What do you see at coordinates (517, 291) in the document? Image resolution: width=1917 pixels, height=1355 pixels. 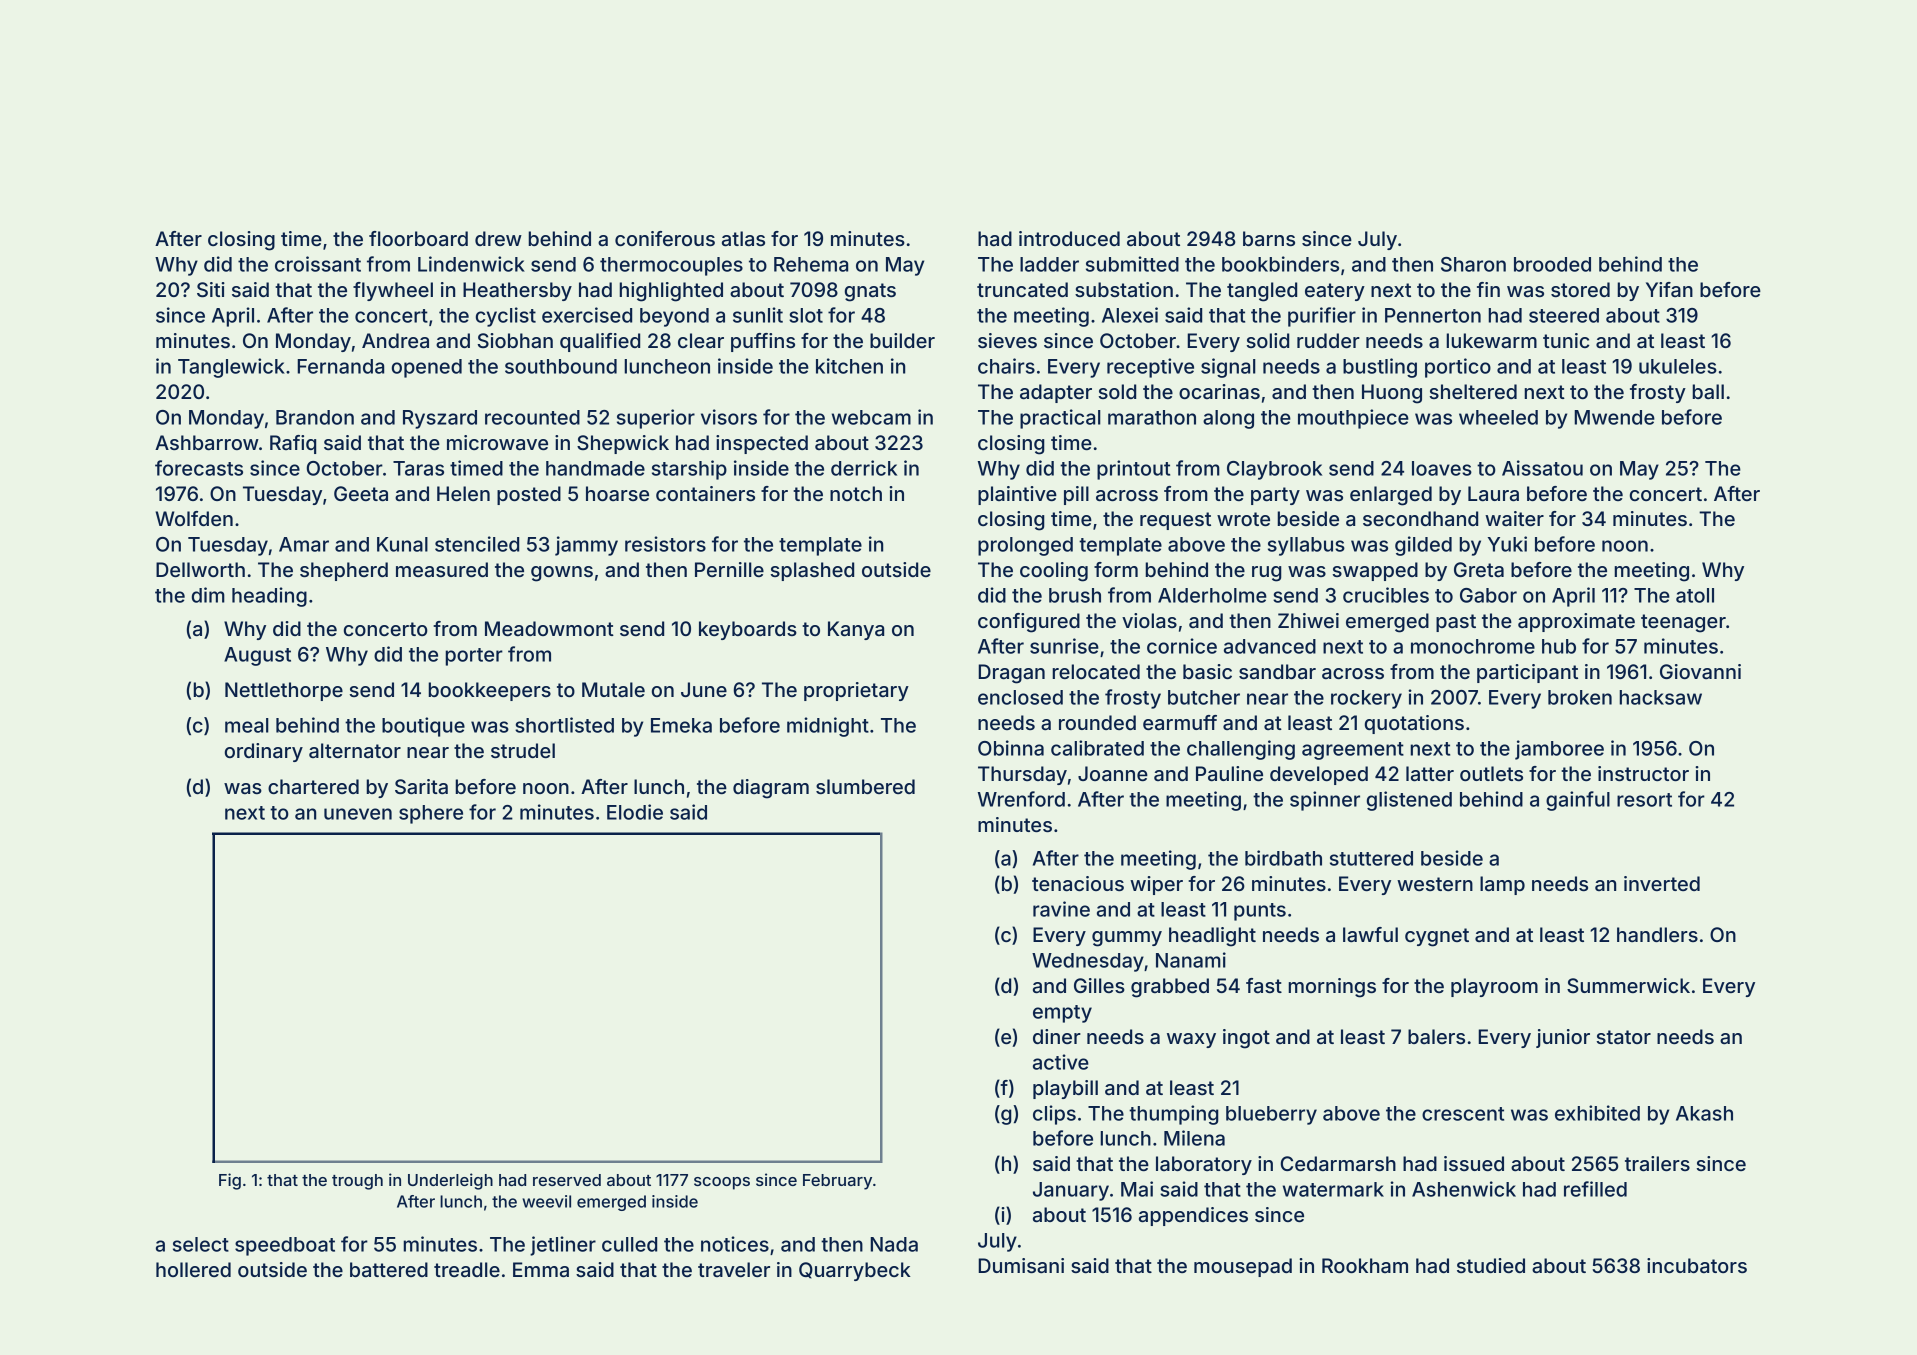 I see `Heathersby` at bounding box center [517, 291].
